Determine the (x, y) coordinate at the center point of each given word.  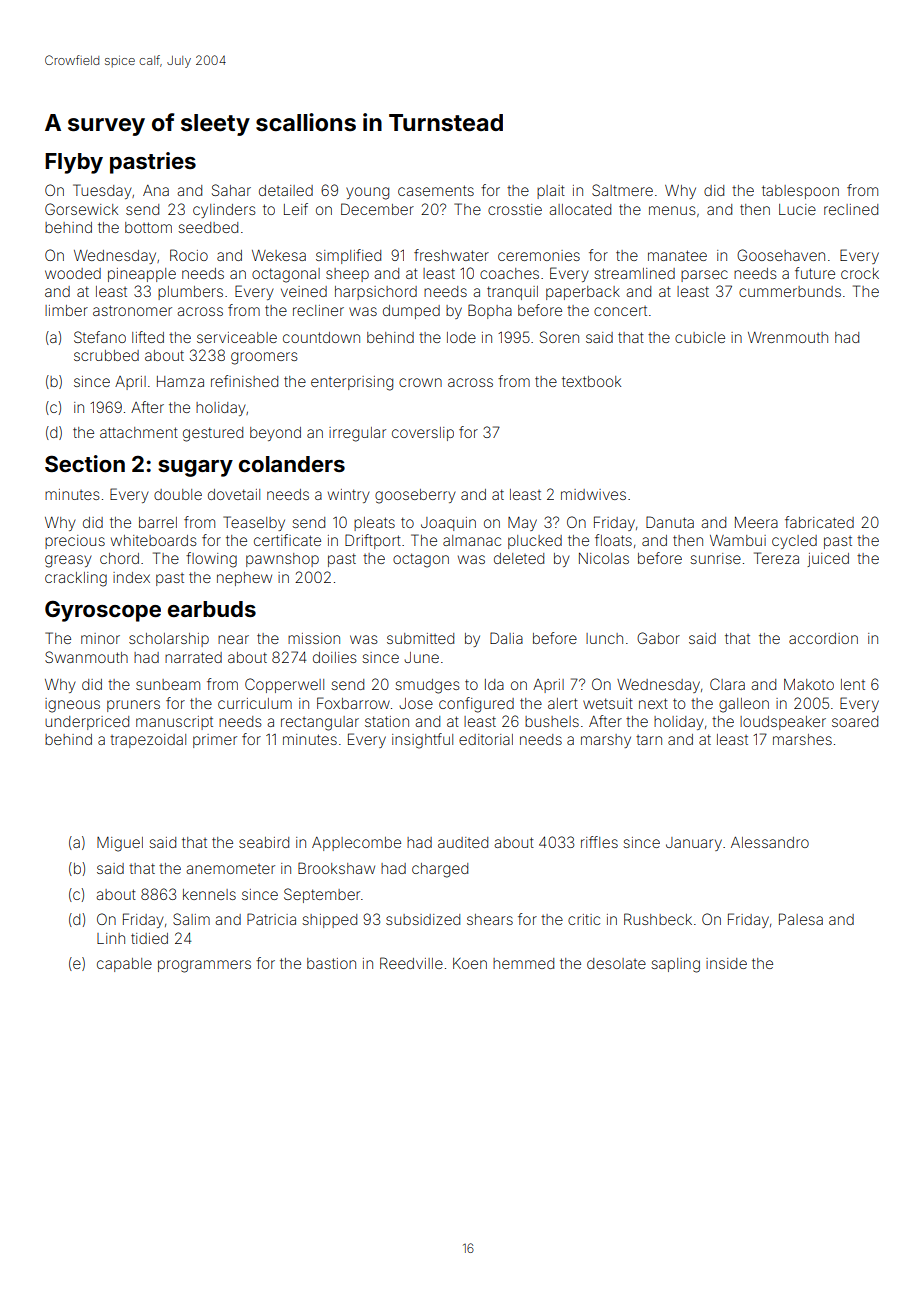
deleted (519, 558)
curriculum (255, 703)
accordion (823, 638)
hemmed (523, 963)
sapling (675, 965)
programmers (204, 966)
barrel (158, 522)
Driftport (373, 541)
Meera (756, 522)
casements (436, 190)
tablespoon (800, 192)
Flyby (74, 163)
